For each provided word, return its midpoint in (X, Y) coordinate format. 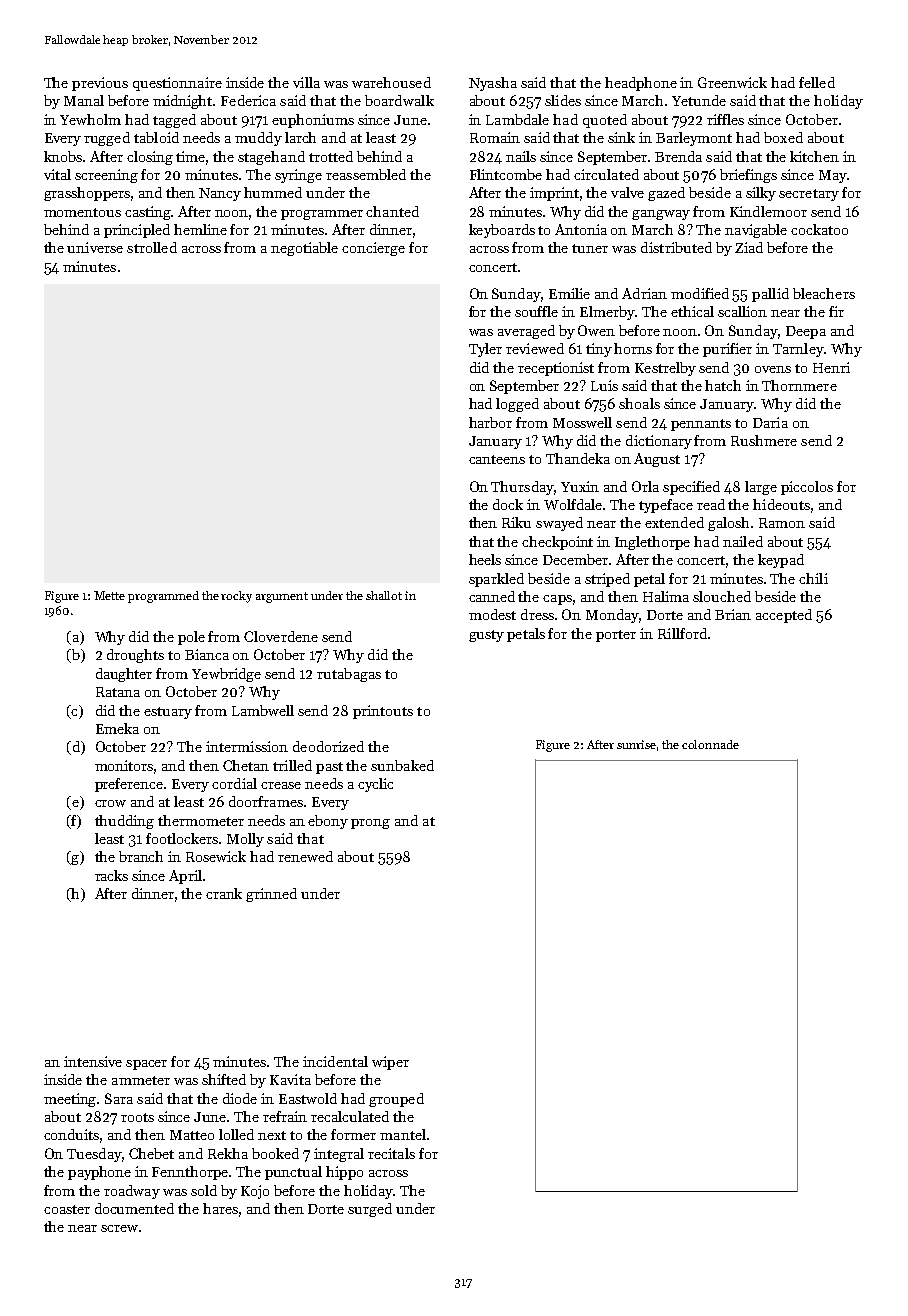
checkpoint (557, 543)
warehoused (391, 82)
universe (95, 247)
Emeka (117, 728)
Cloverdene (281, 636)
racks (111, 875)
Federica (248, 100)
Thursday (522, 488)
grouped (396, 1100)
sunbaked (402, 765)
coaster (67, 1209)
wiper (390, 1063)
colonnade (710, 744)
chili (813, 578)
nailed (743, 541)
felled (817, 82)
